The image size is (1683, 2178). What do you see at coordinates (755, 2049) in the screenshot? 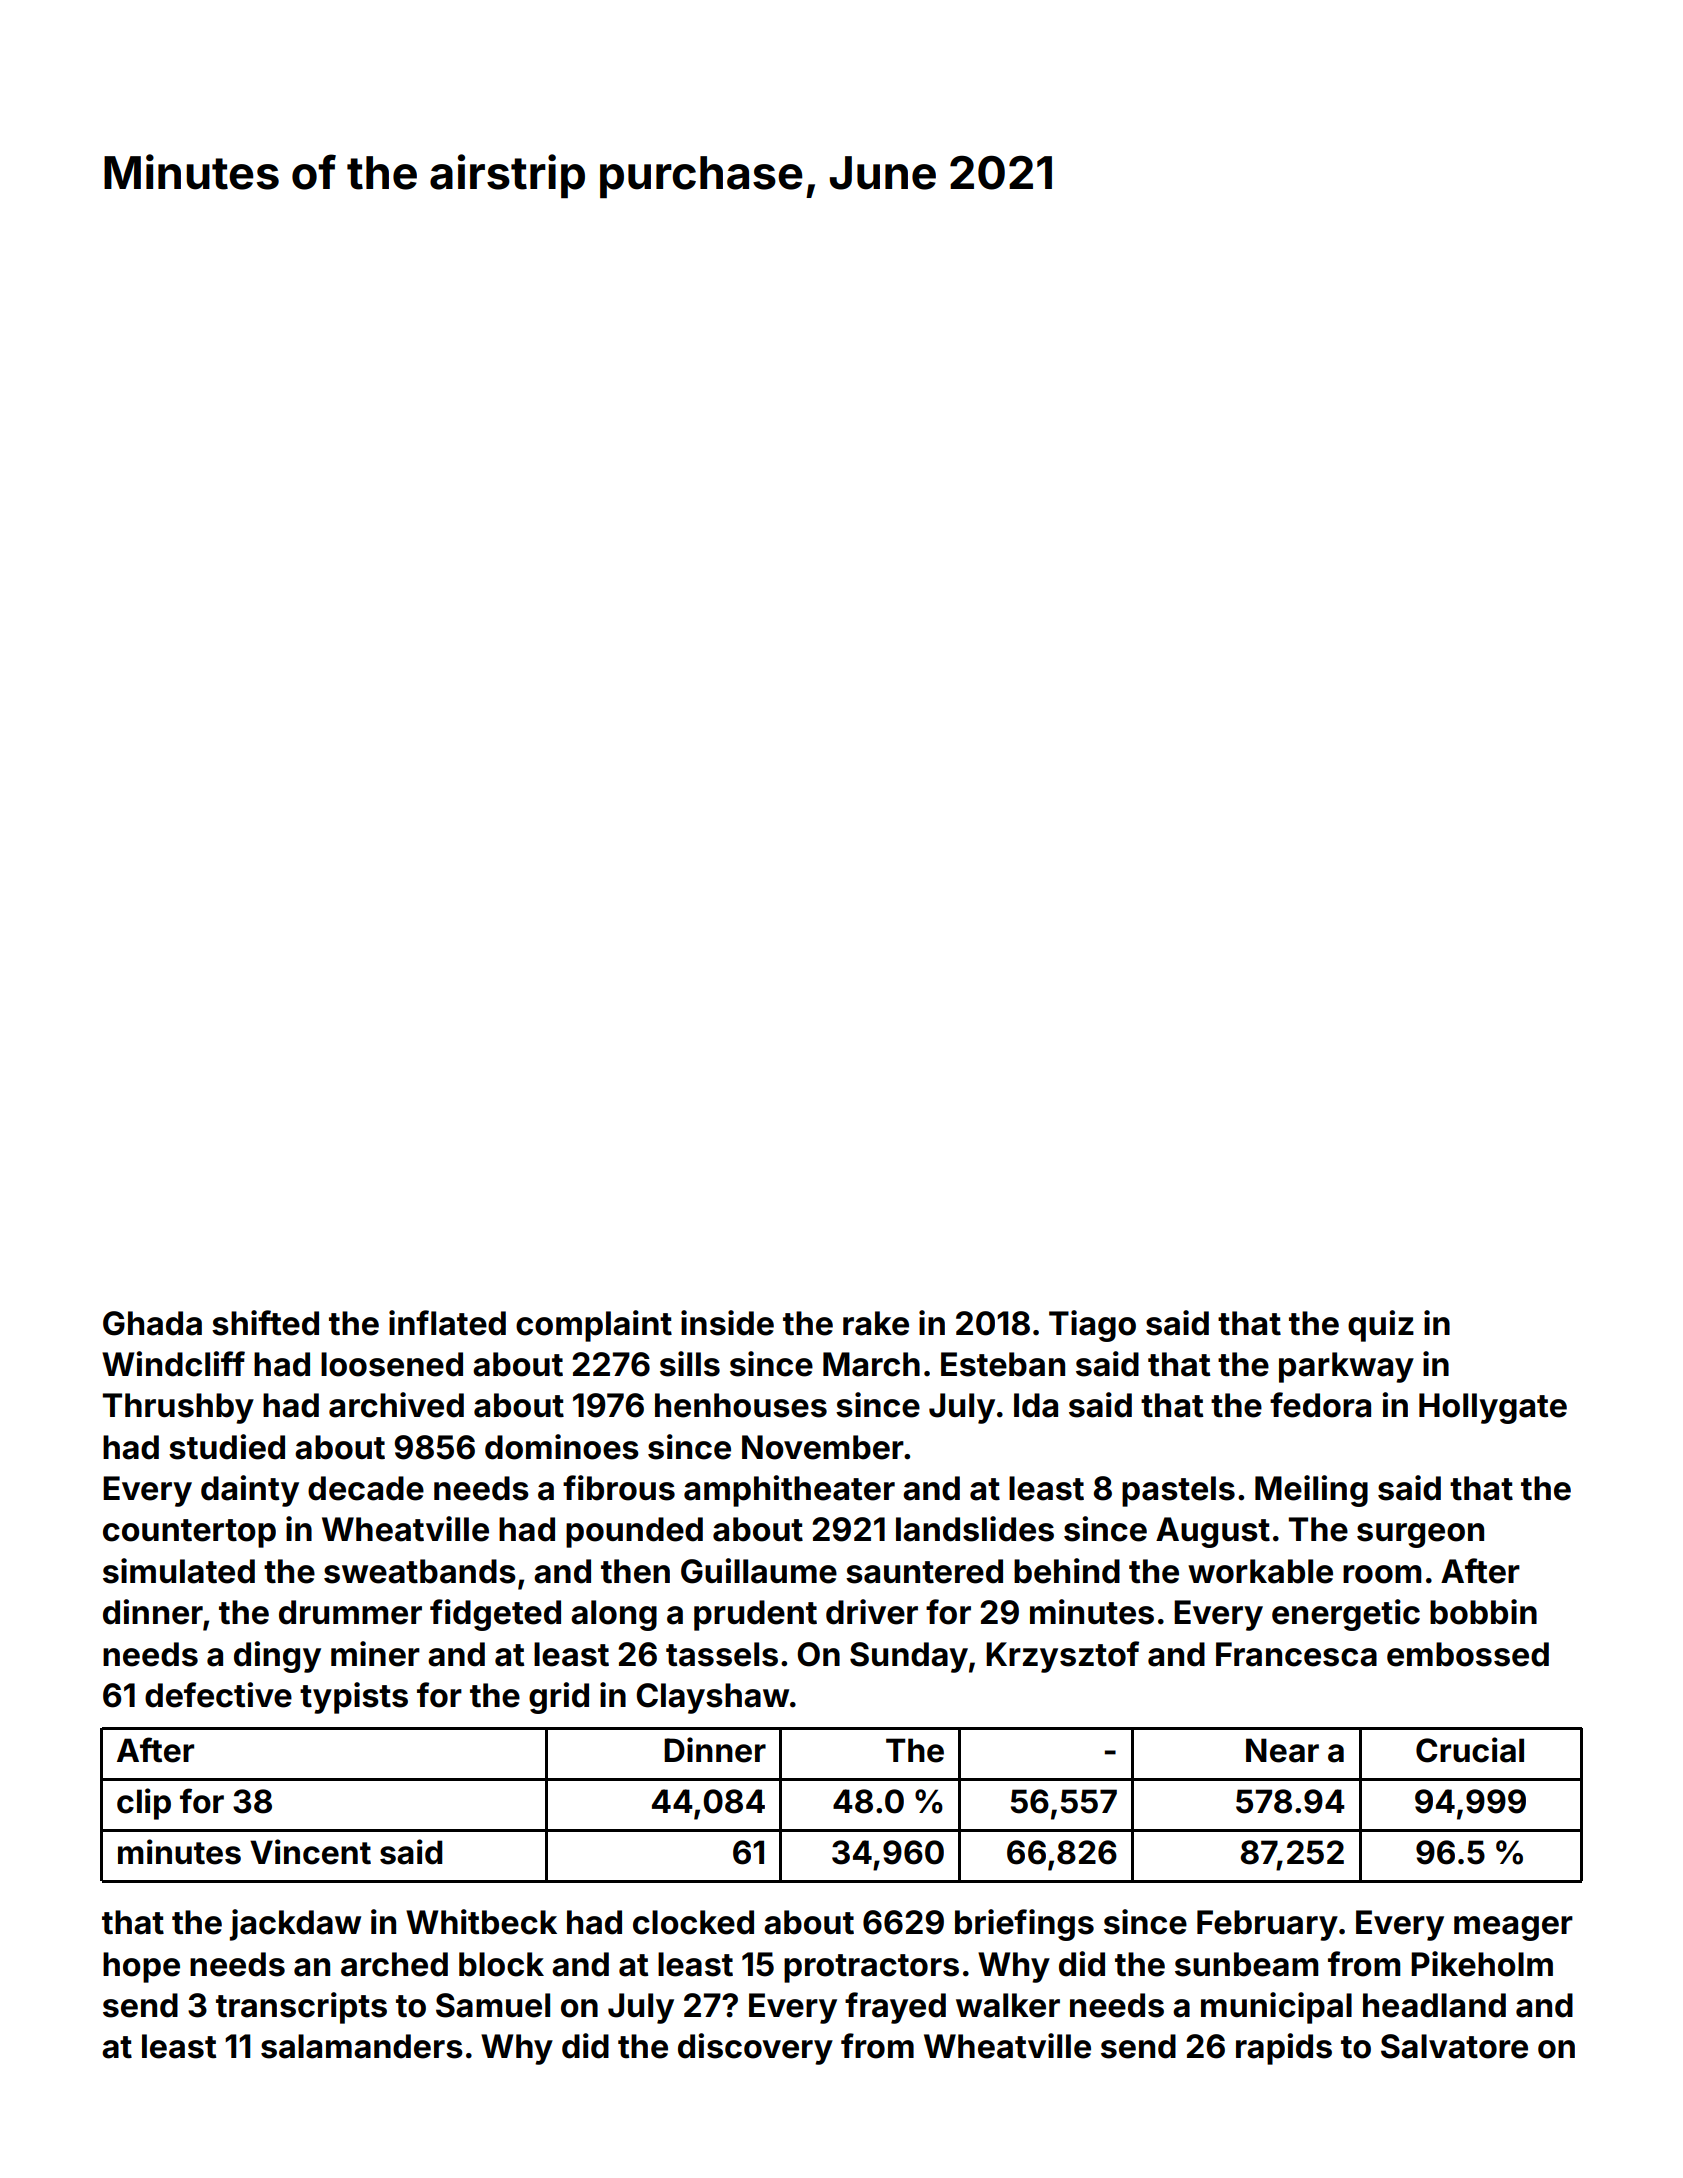
I see `discovery` at bounding box center [755, 2049].
